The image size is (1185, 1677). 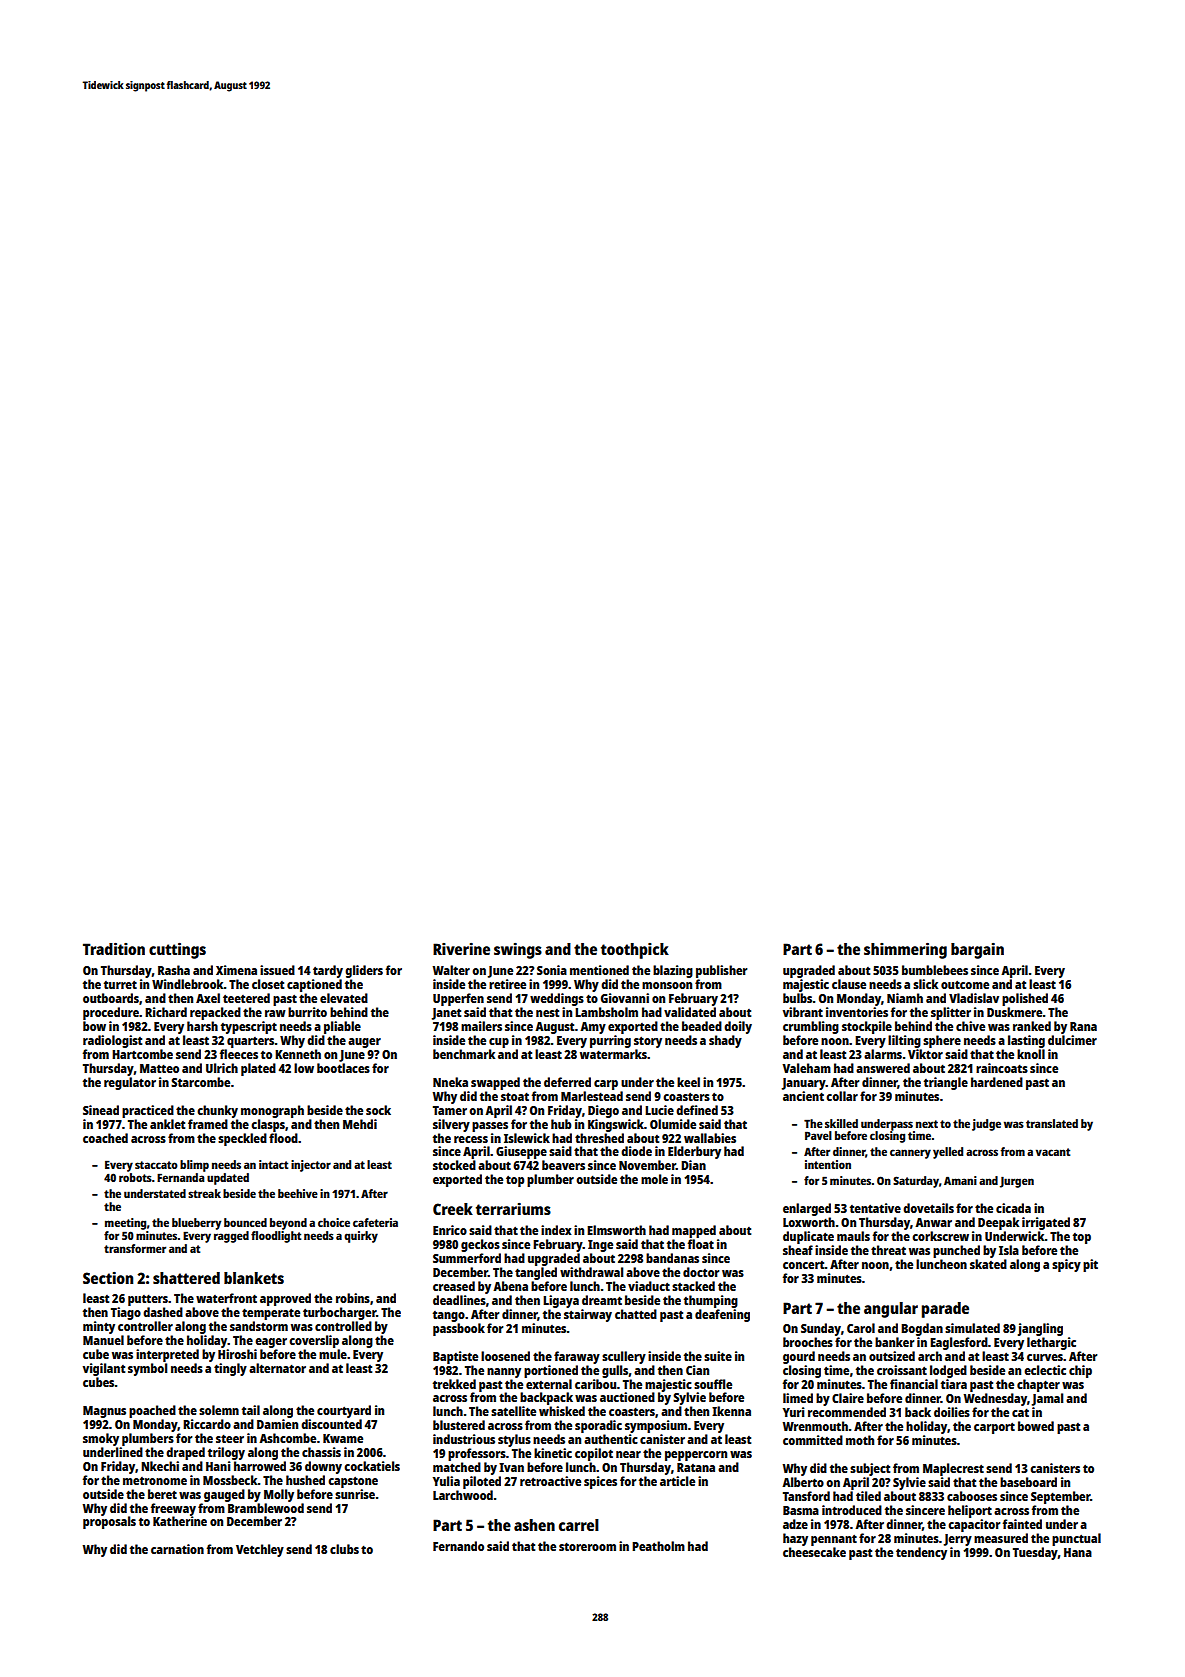 What do you see at coordinates (1053, 1152) in the screenshot?
I see `vacant` at bounding box center [1053, 1152].
